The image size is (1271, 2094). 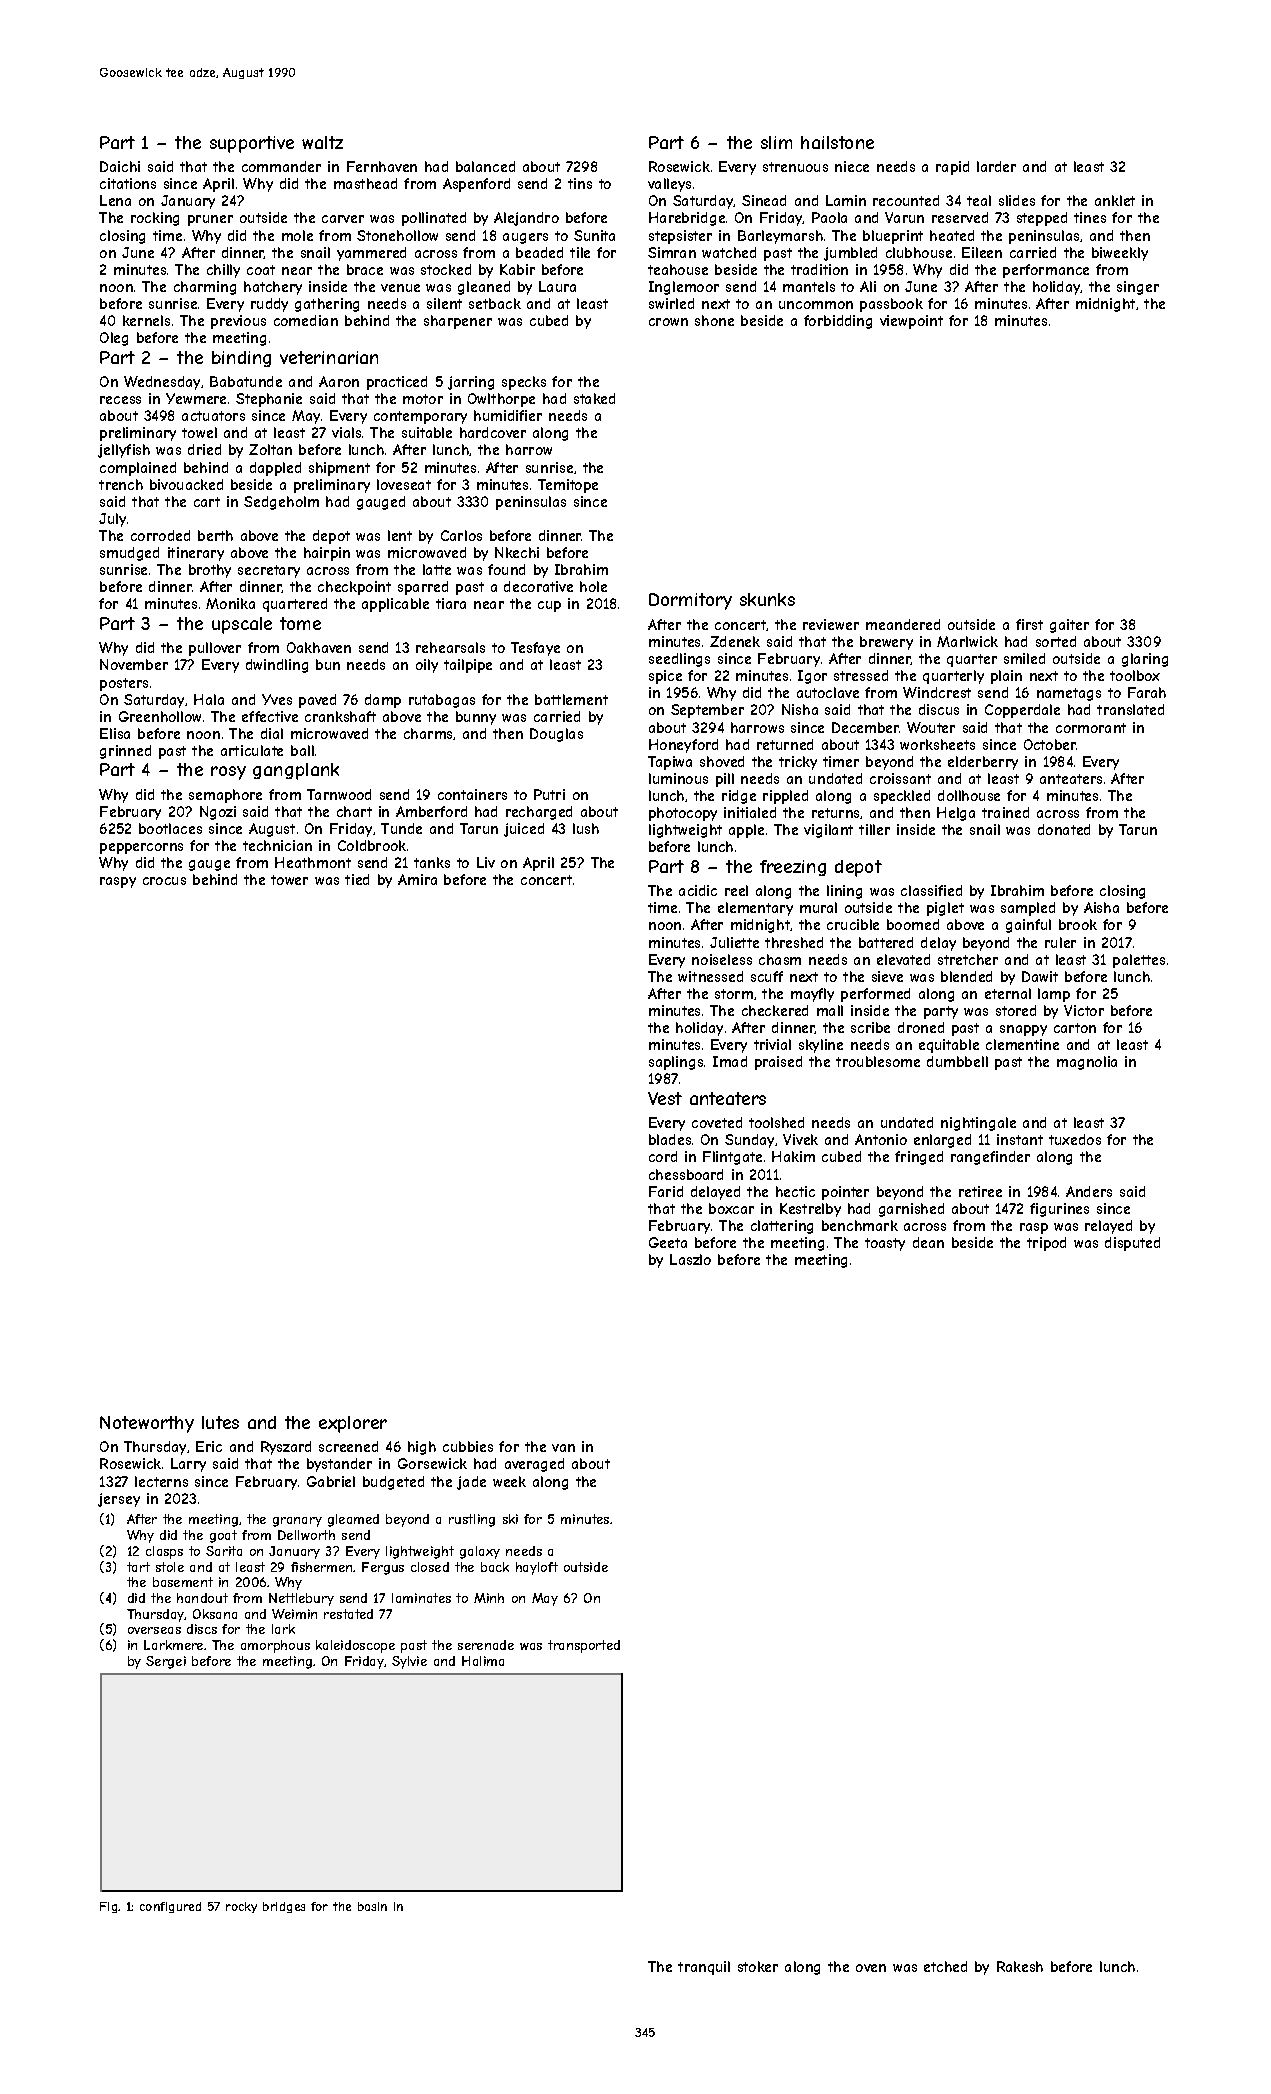 What do you see at coordinates (242, 625) in the image?
I see `upscale` at bounding box center [242, 625].
